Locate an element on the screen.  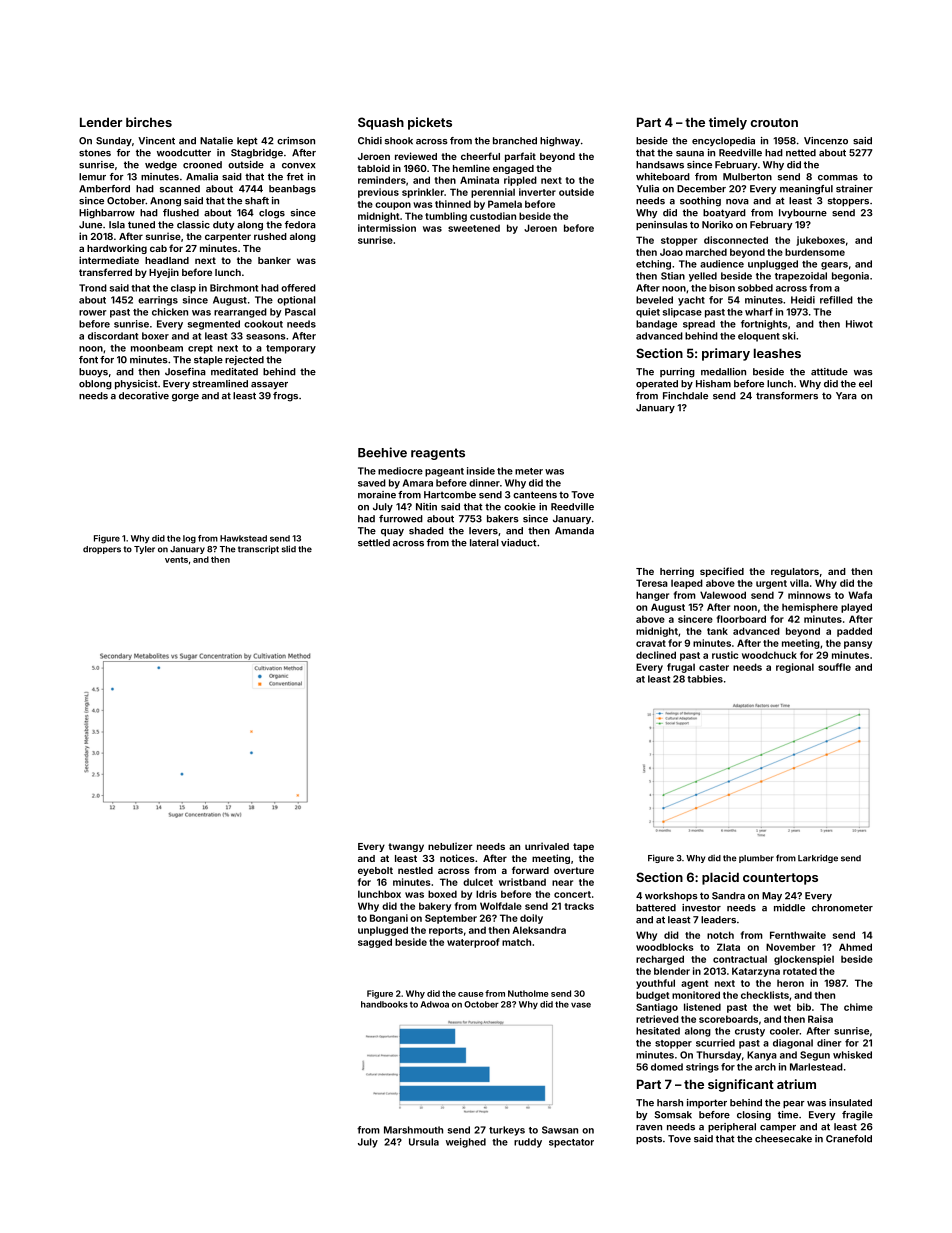
slid is located at coordinates (289, 549).
